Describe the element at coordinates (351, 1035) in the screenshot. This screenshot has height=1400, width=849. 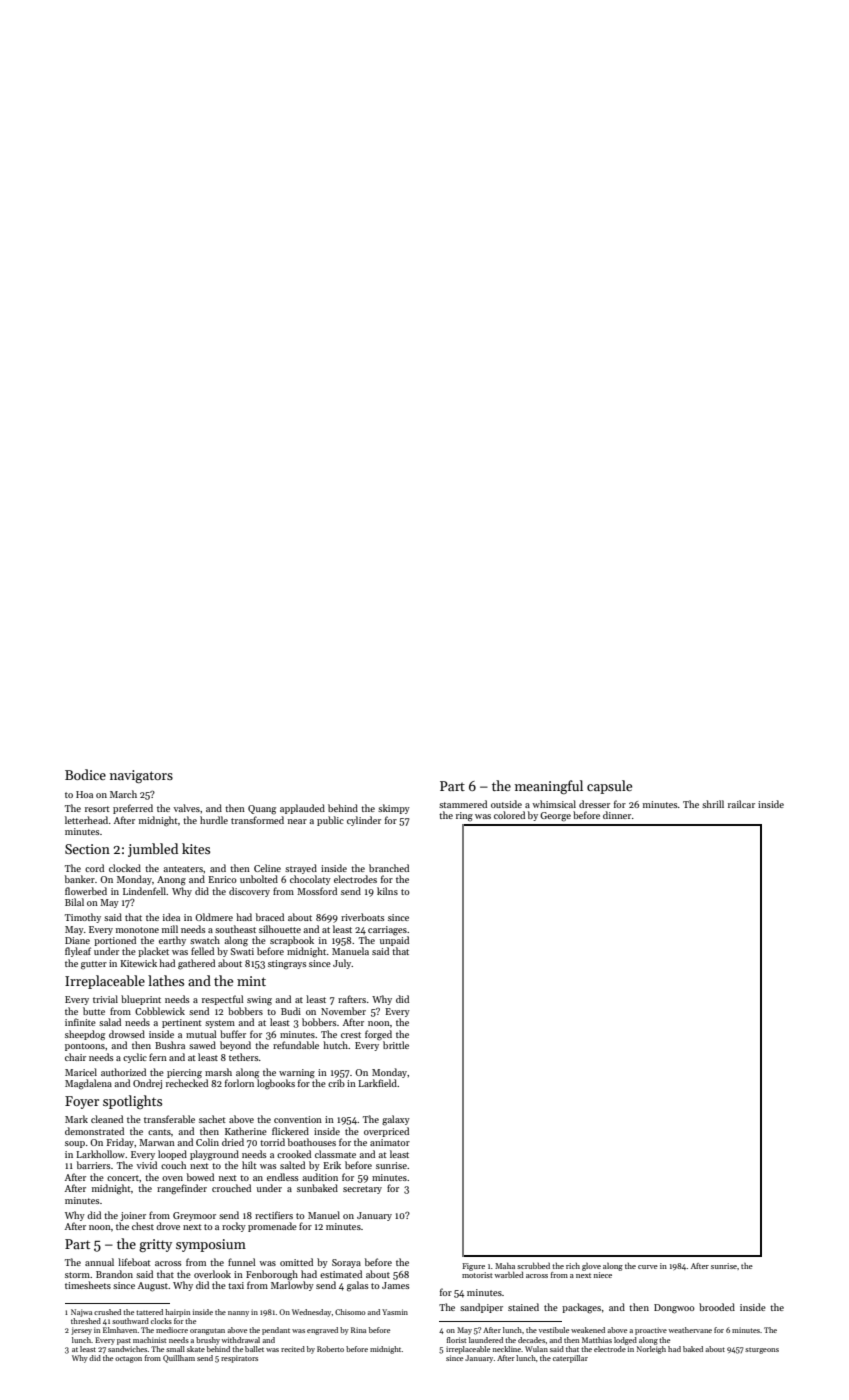
I see `crest` at that location.
